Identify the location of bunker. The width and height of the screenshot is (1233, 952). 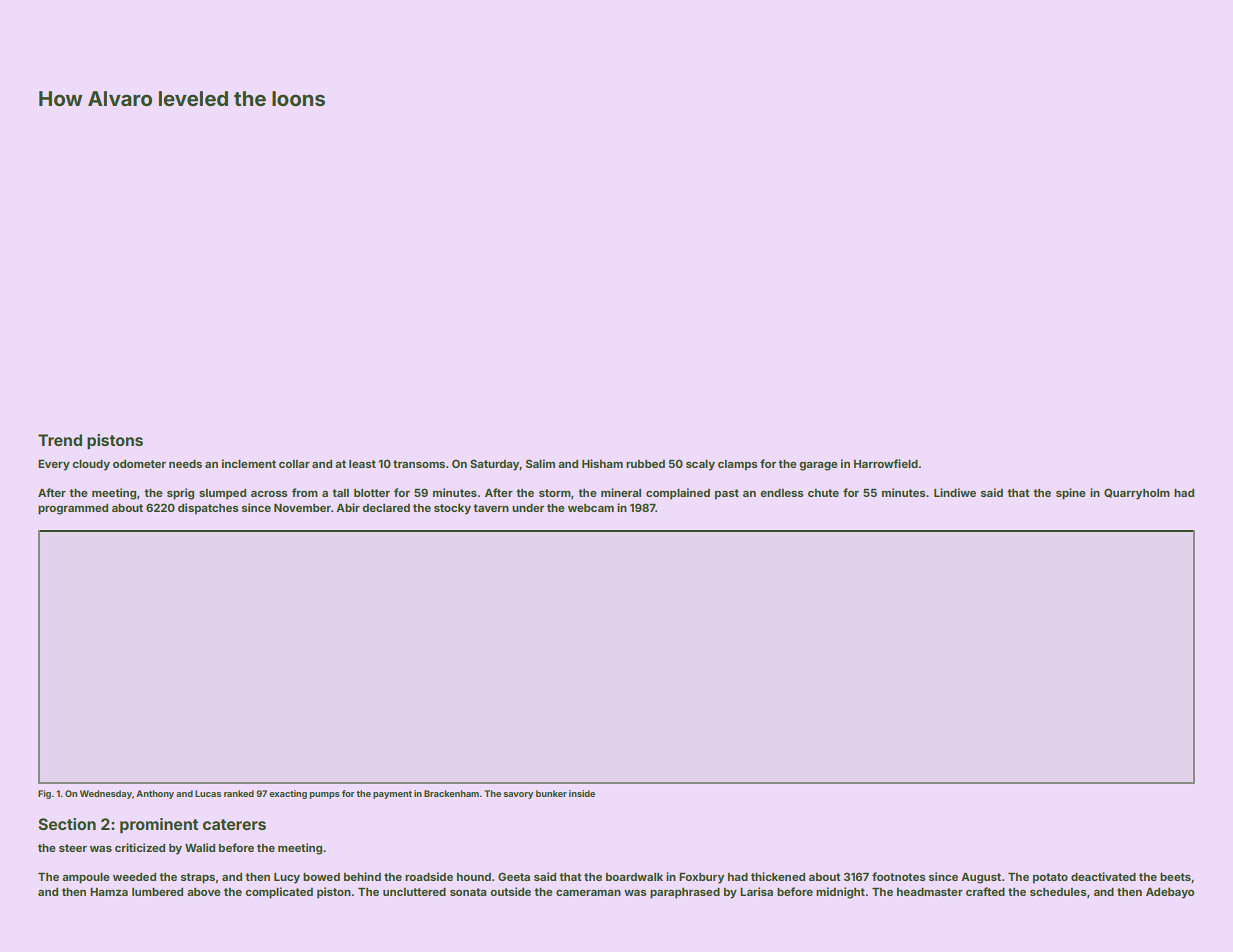
(551, 793).
